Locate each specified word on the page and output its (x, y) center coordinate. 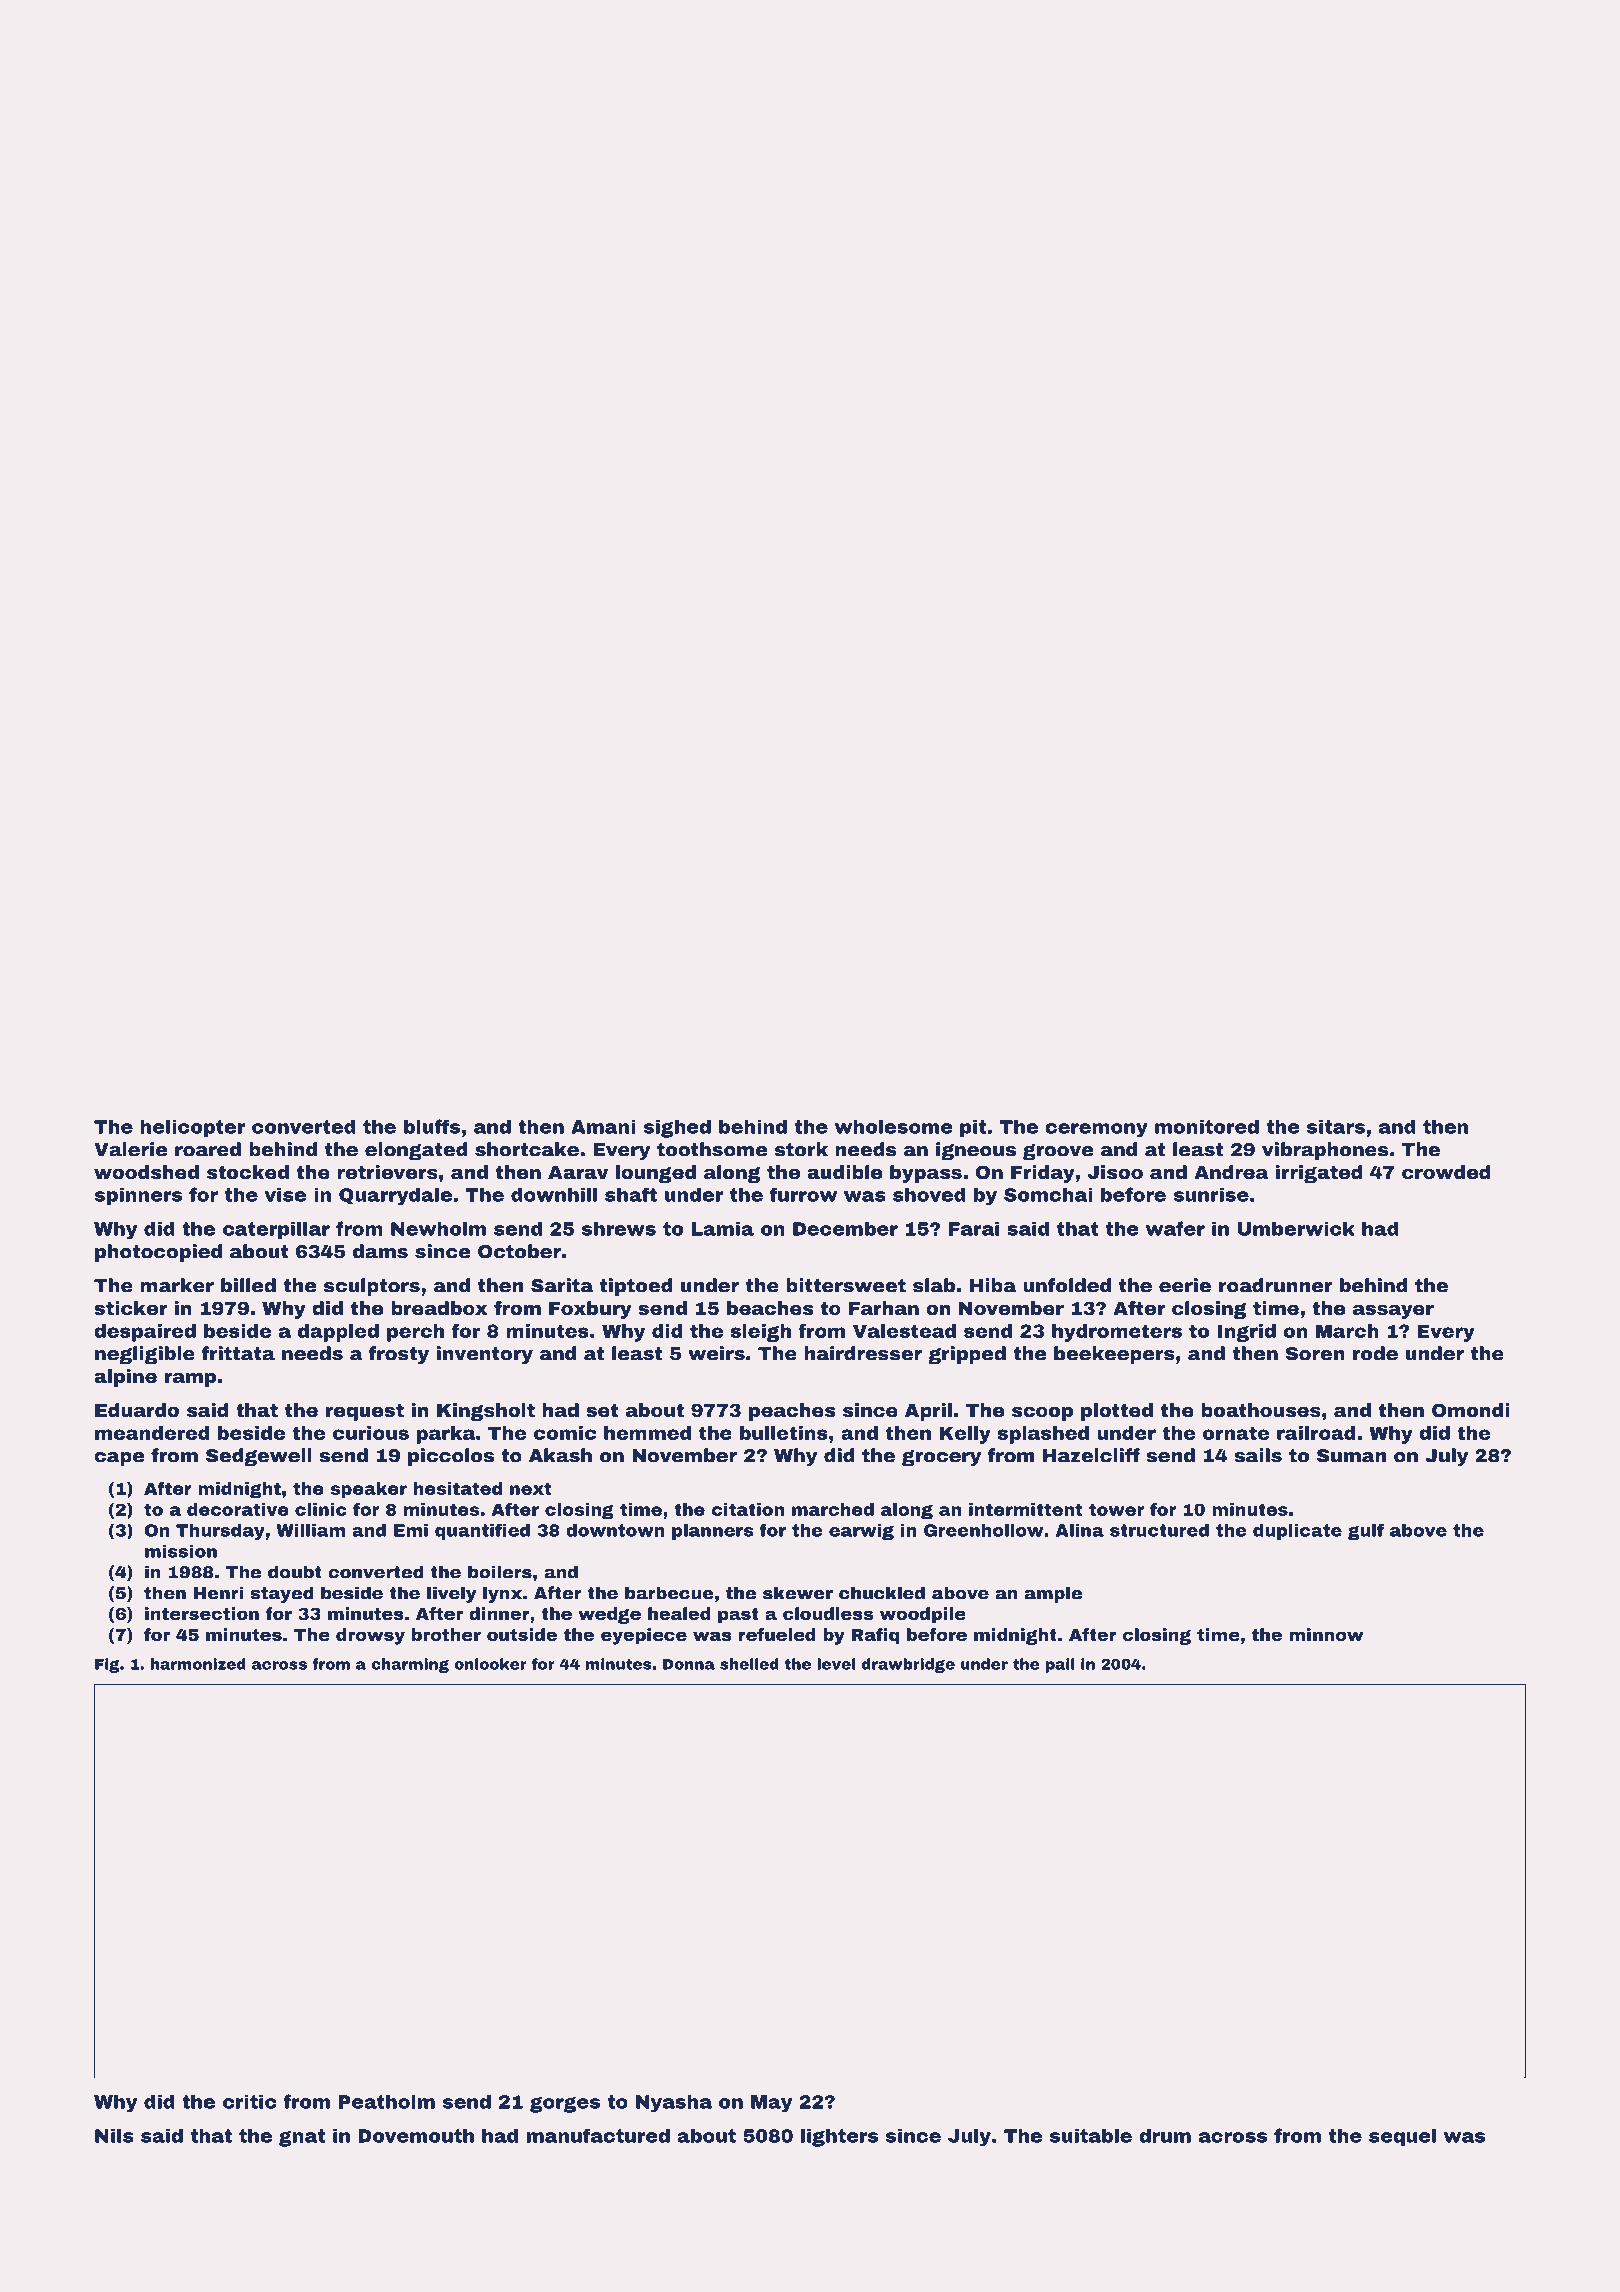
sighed (677, 1128)
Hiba (993, 1285)
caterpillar (276, 1230)
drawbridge (908, 1665)
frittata (238, 1353)
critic (250, 2101)
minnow (1326, 1634)
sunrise (1211, 1194)
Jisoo (1115, 1172)
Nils (114, 2135)
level (836, 1664)
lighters (839, 2137)
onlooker (490, 1664)
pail (1060, 1665)
